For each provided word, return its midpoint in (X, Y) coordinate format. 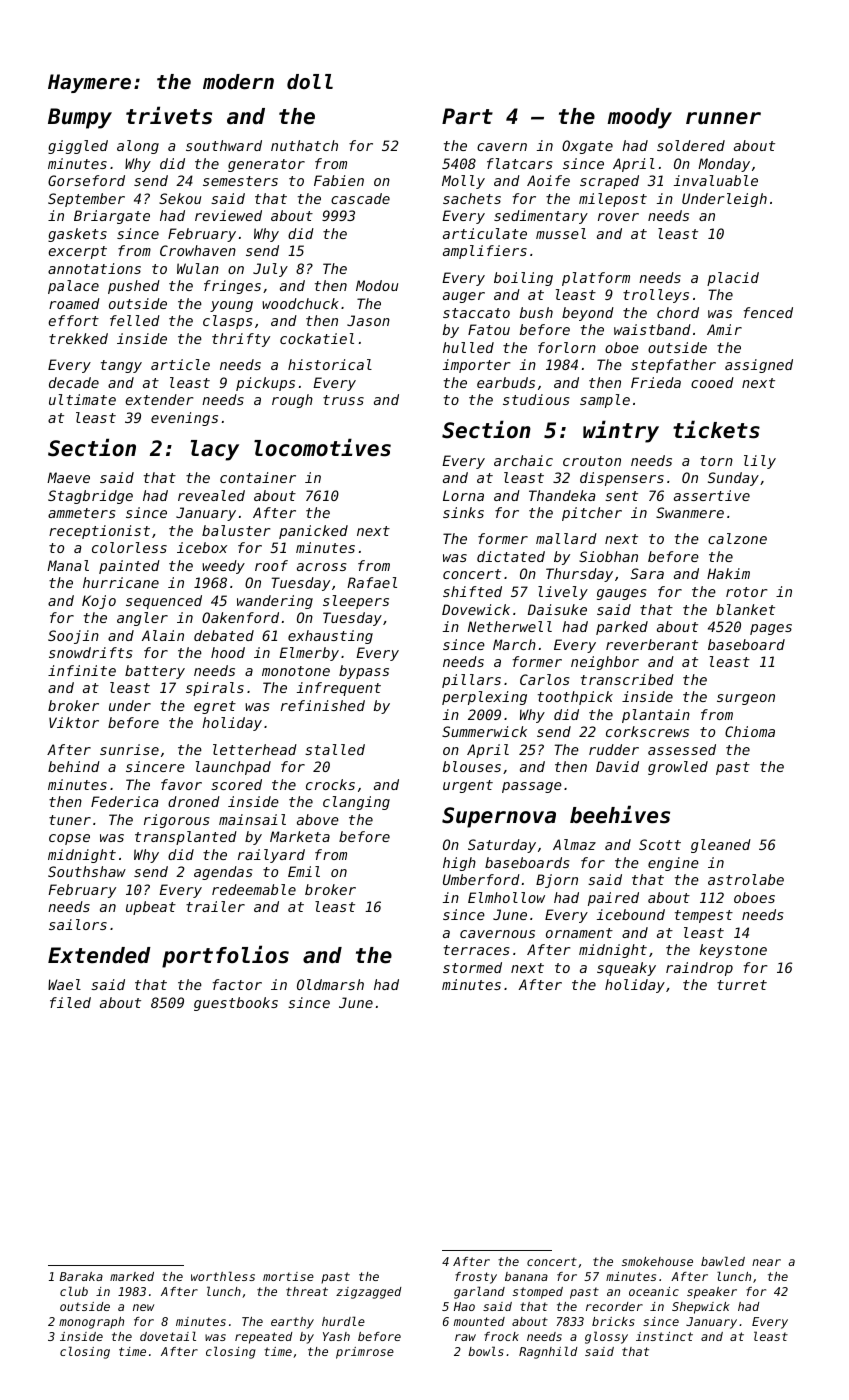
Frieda (656, 382)
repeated (264, 1338)
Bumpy (80, 118)
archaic (523, 460)
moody (640, 118)
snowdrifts (91, 652)
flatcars (520, 163)
